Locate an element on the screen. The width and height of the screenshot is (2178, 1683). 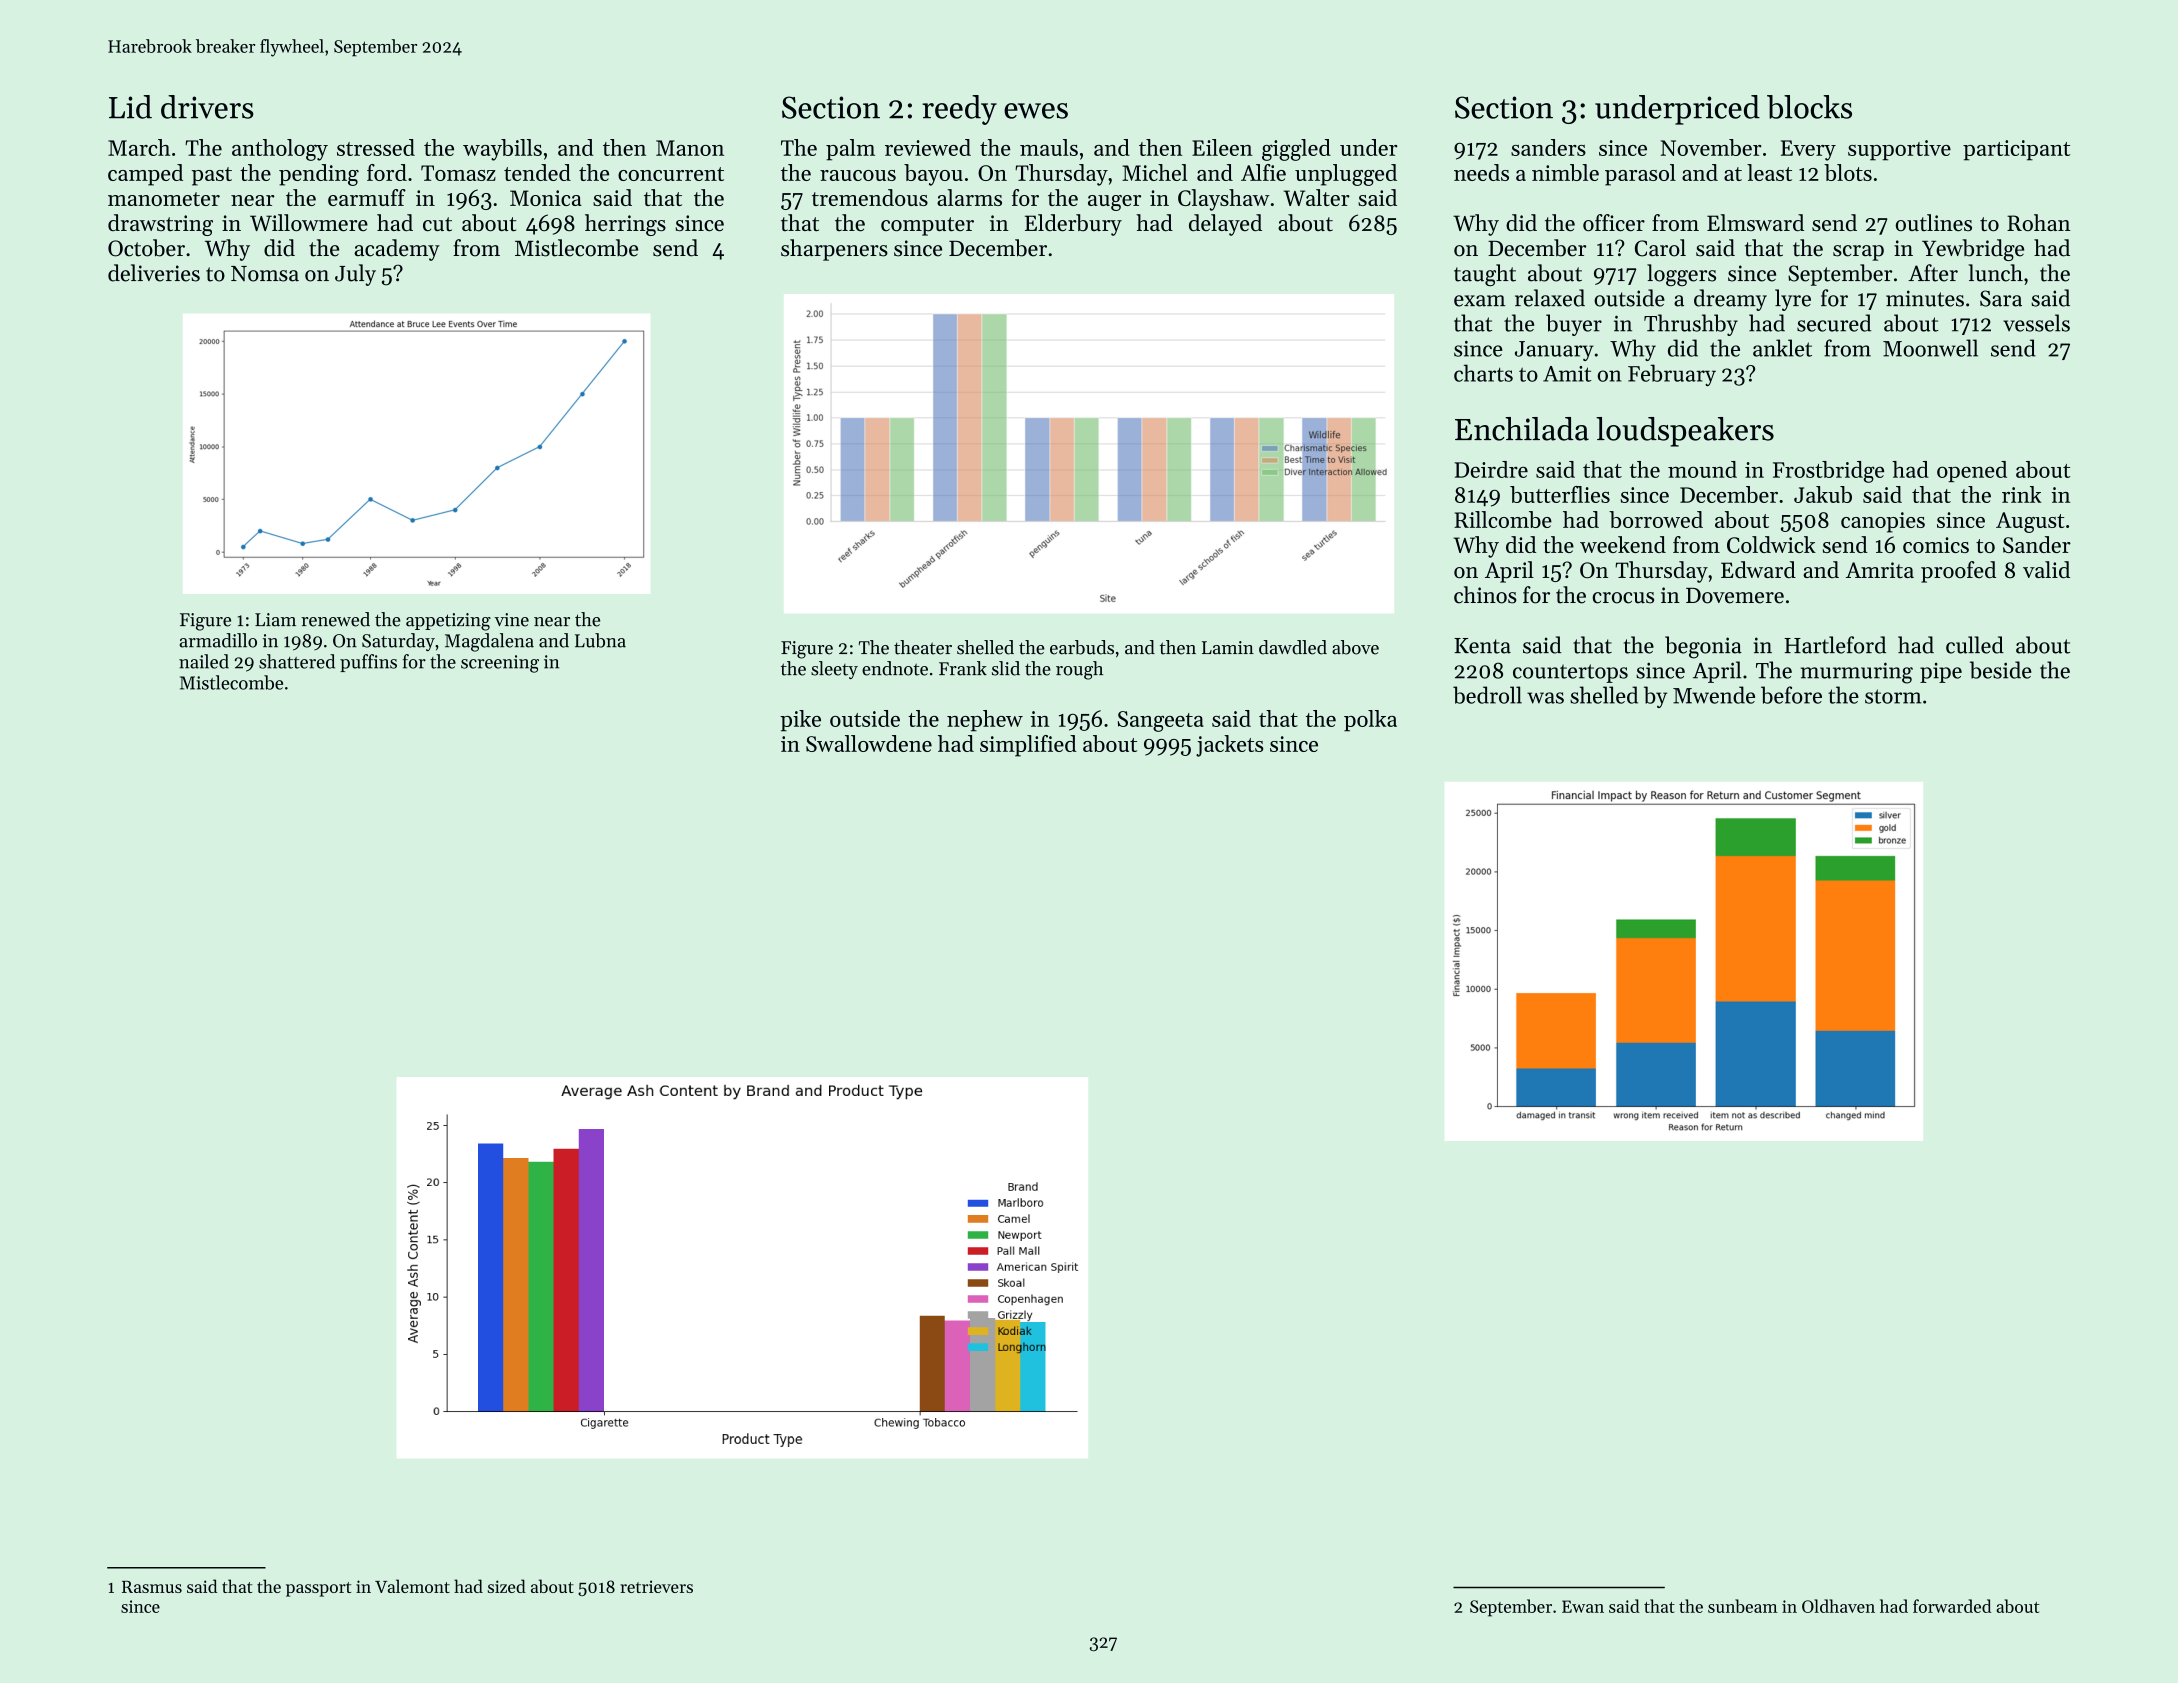
valid is located at coordinates (2046, 570).
